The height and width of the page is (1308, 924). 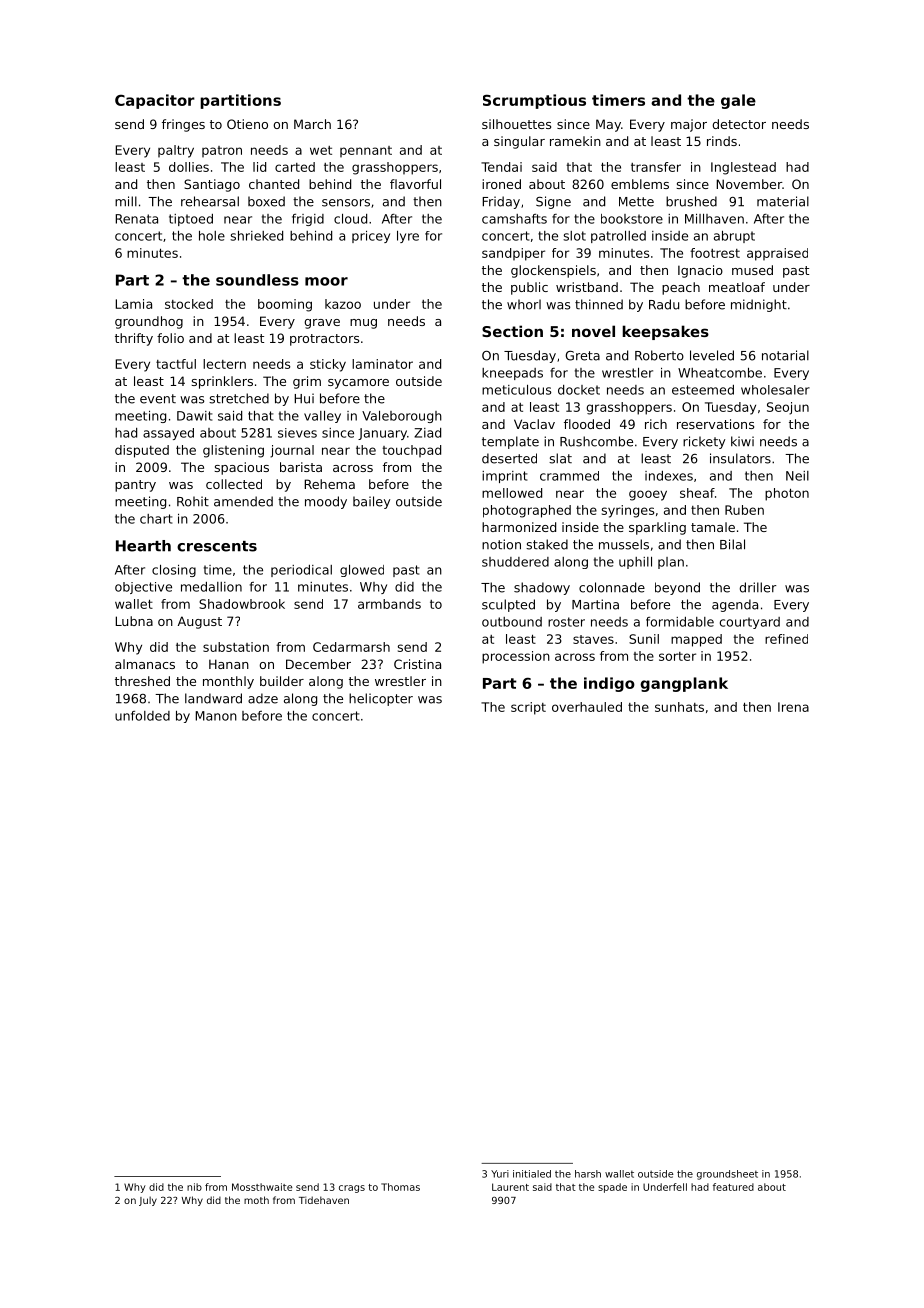 What do you see at coordinates (681, 288) in the page?
I see `peach` at bounding box center [681, 288].
